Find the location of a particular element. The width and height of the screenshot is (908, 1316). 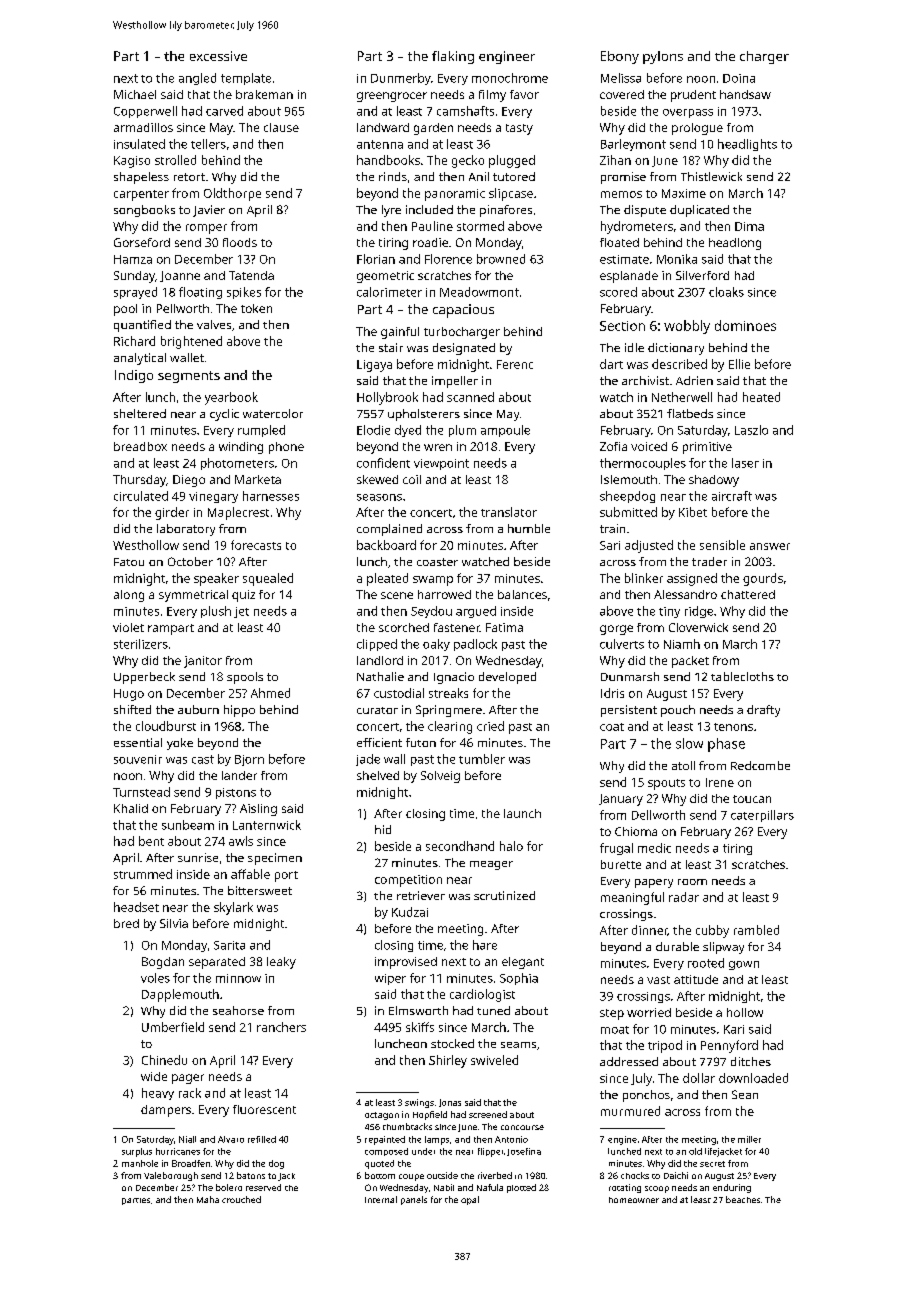

pylons is located at coordinates (663, 57).
